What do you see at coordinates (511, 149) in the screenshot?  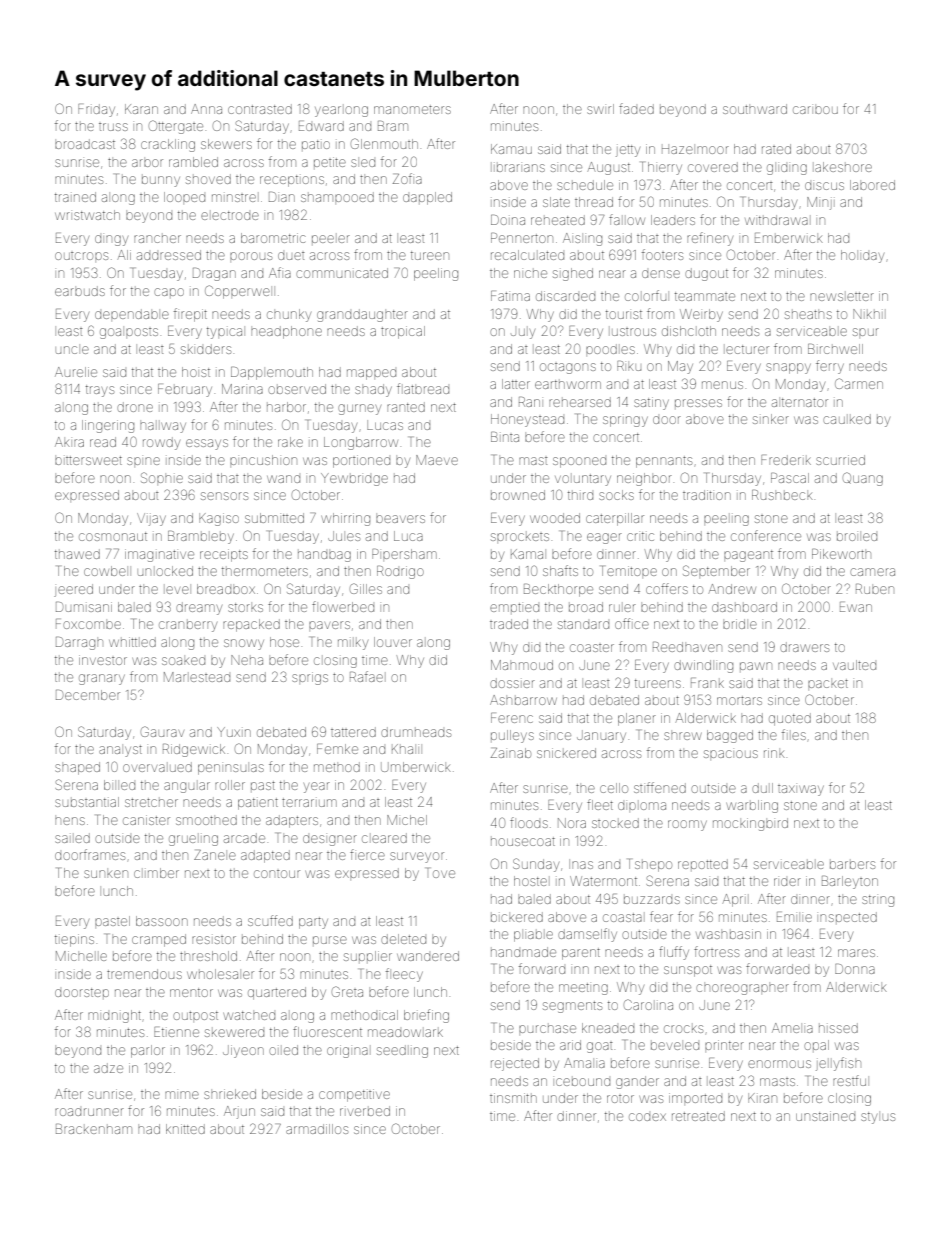 I see `Kamau` at bounding box center [511, 149].
